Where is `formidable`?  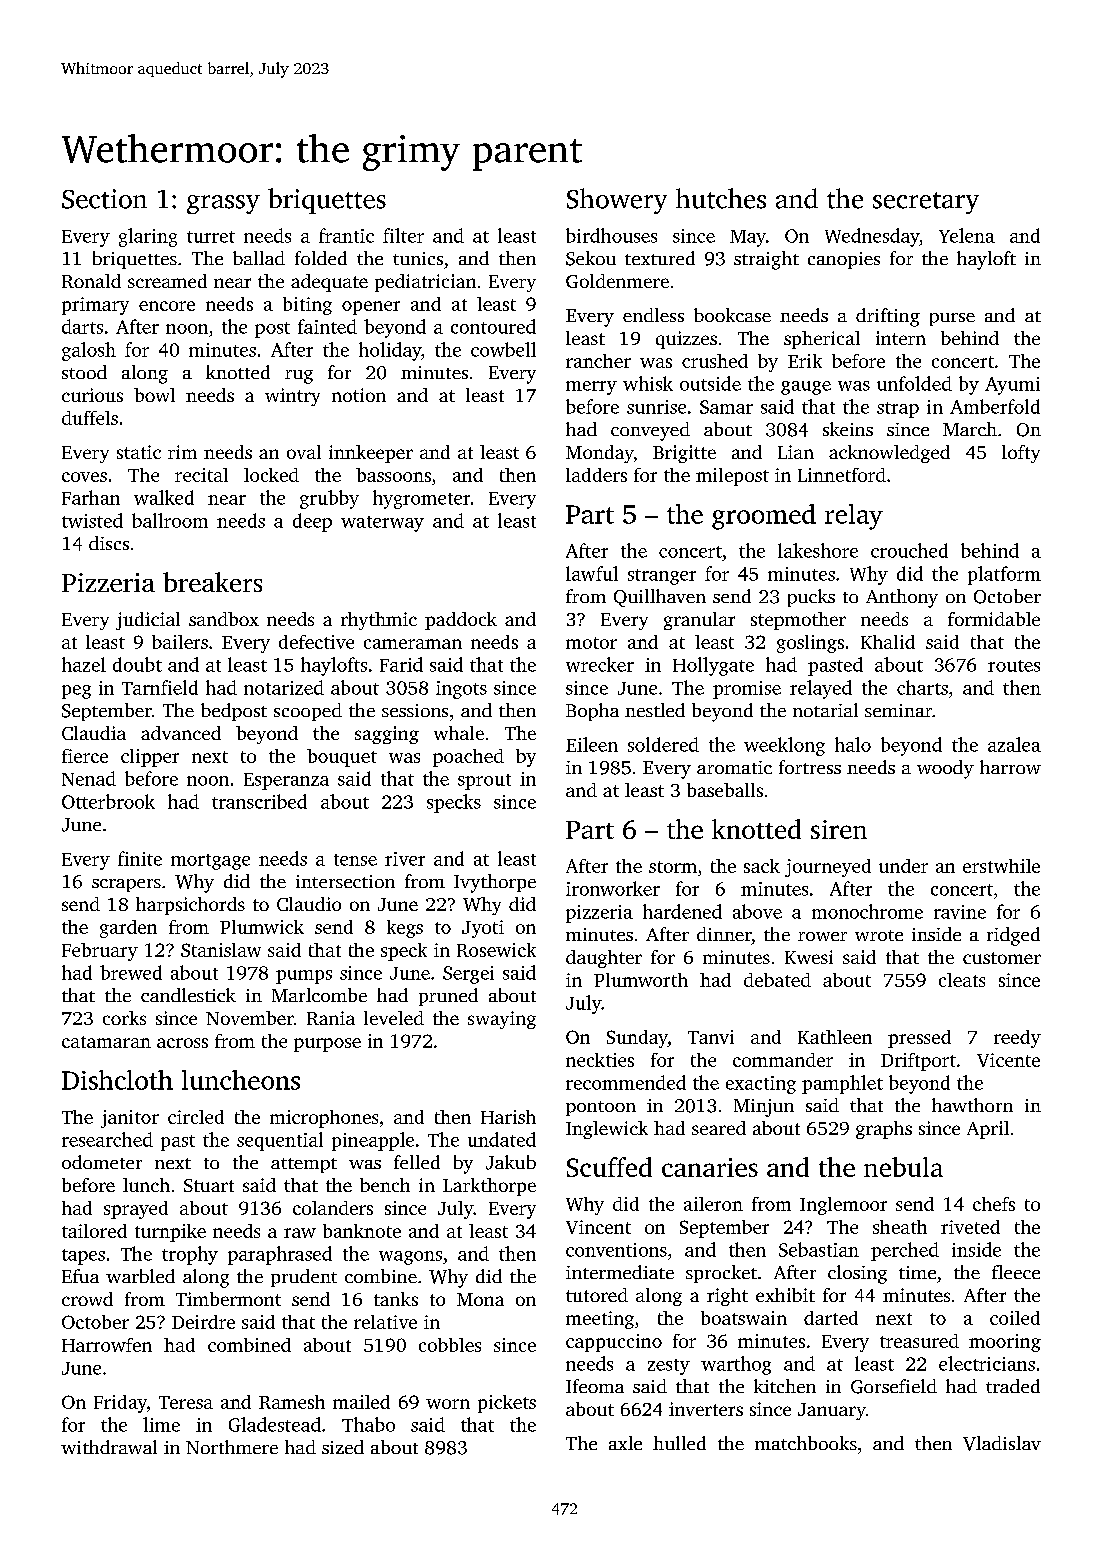 formidable is located at coordinates (994, 619).
